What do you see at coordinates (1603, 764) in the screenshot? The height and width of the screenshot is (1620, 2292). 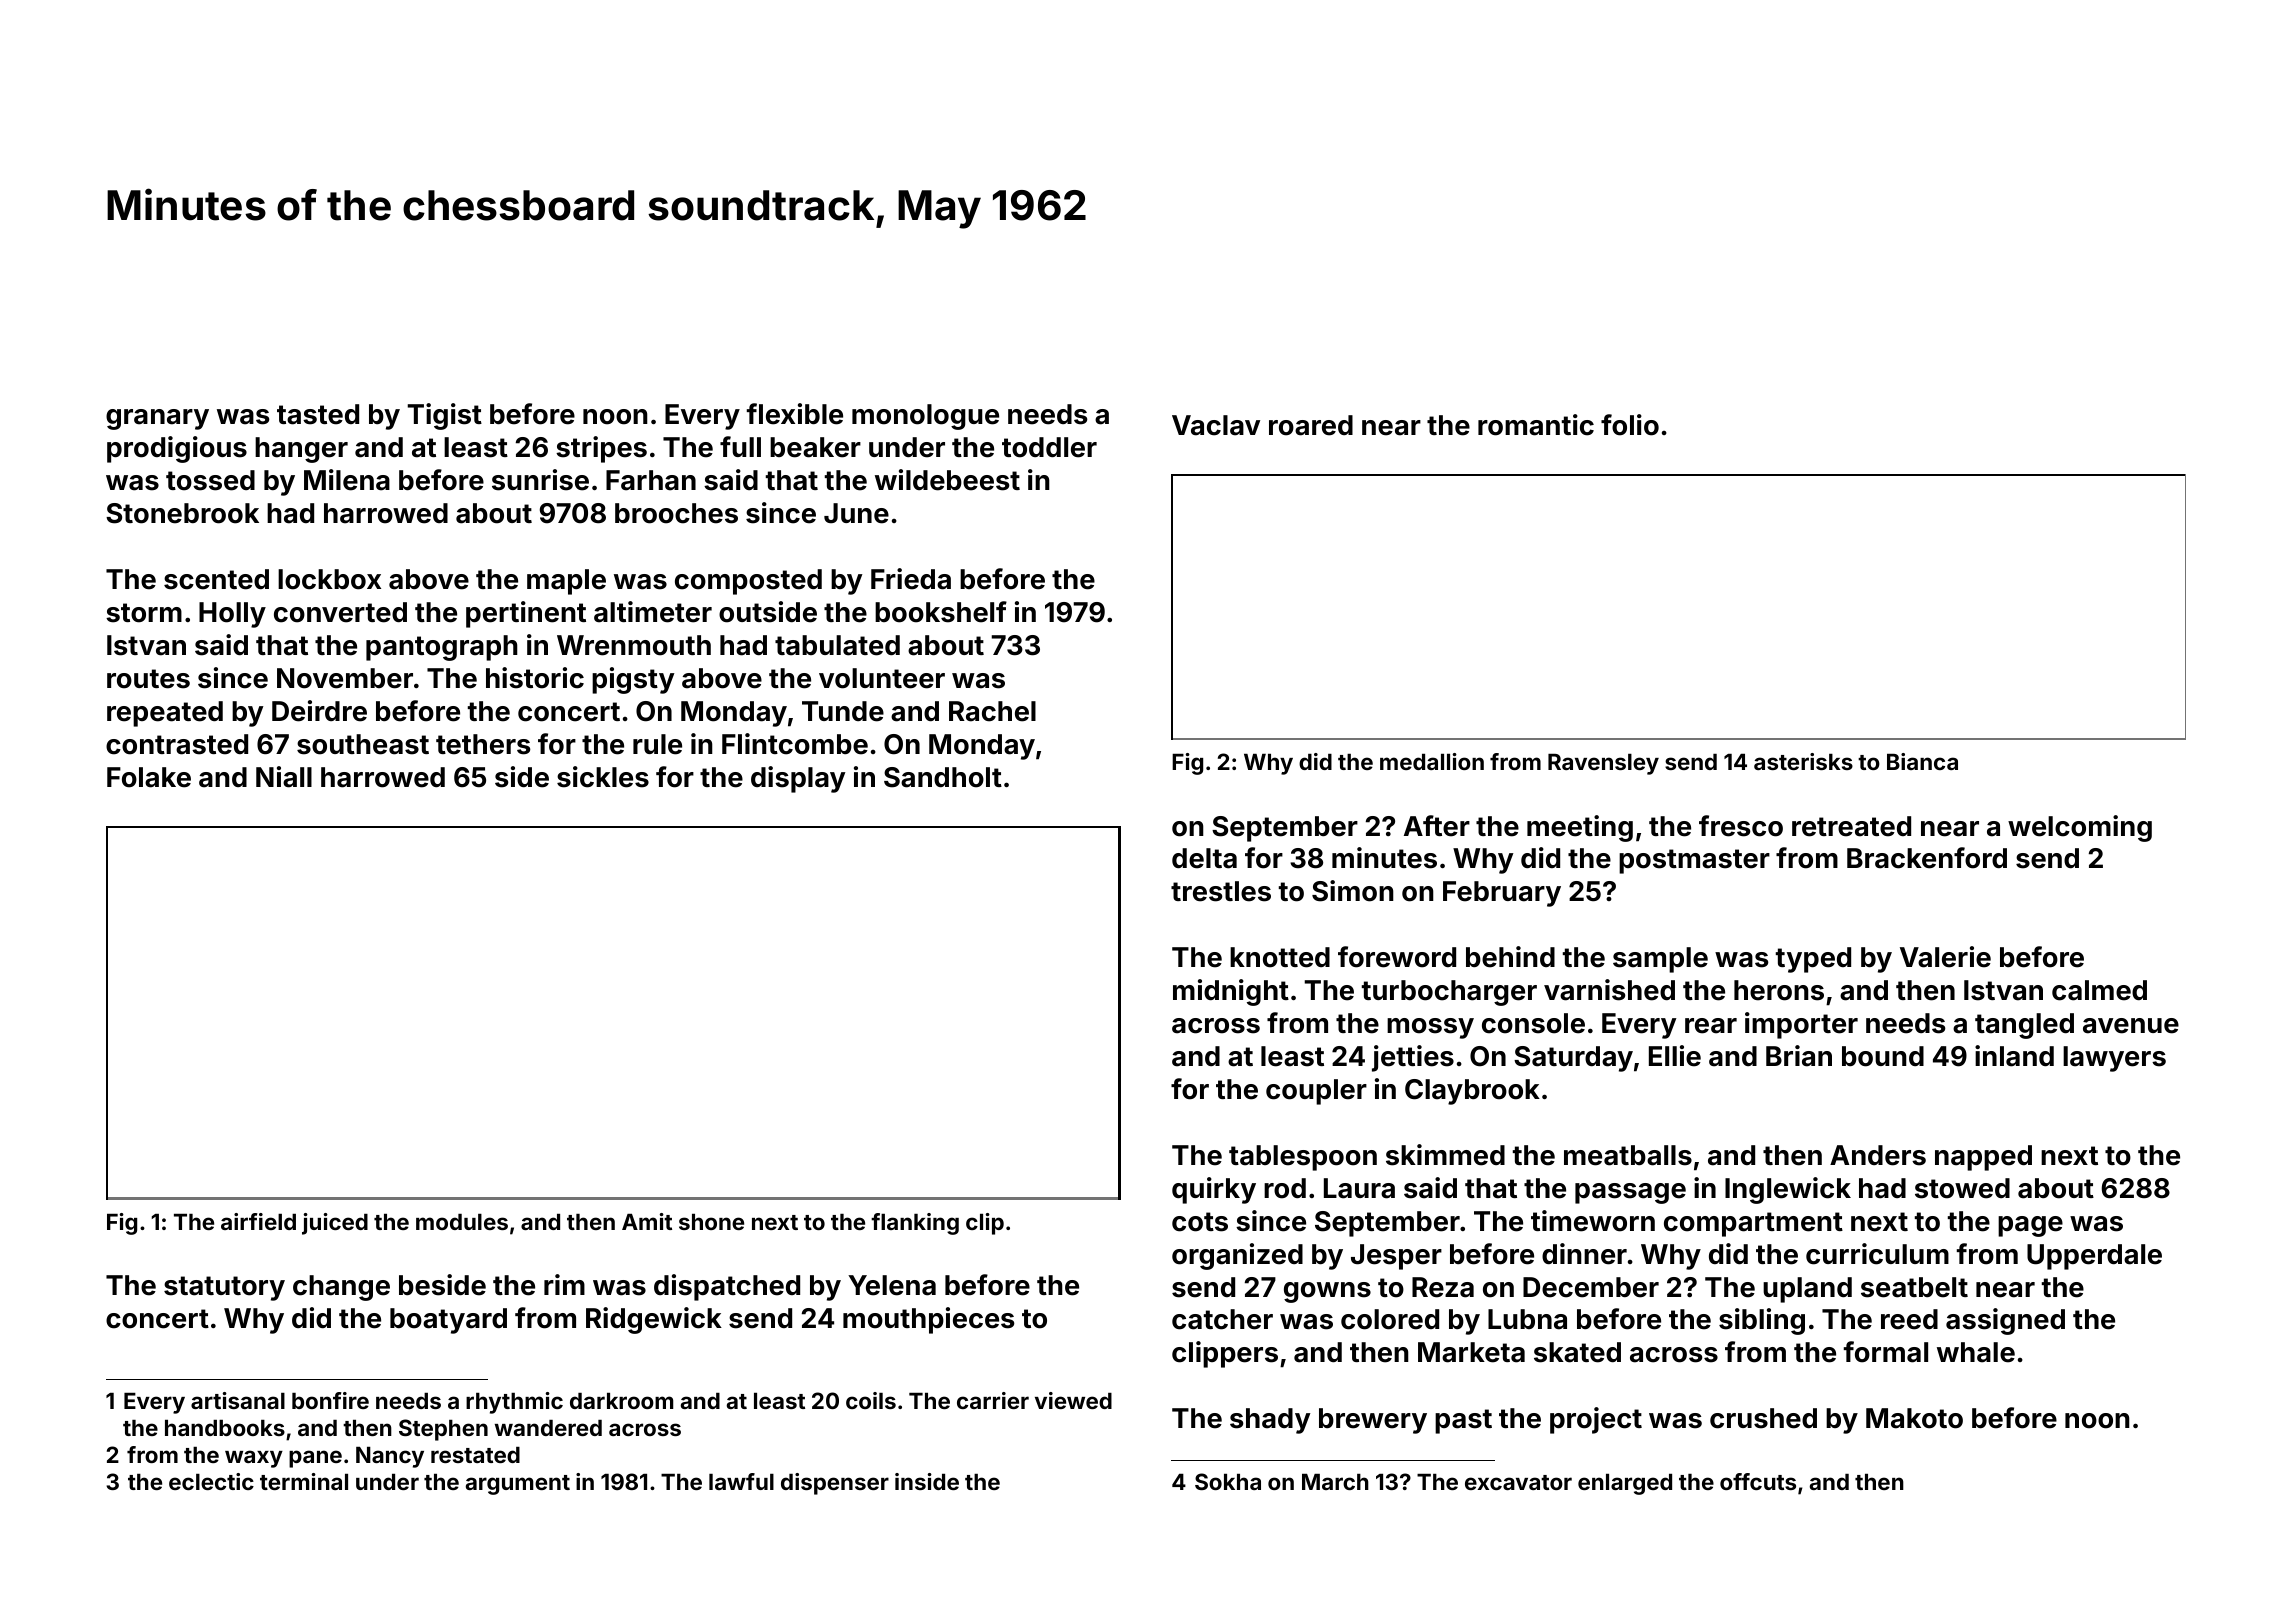 I see `Ravensley` at bounding box center [1603, 764].
